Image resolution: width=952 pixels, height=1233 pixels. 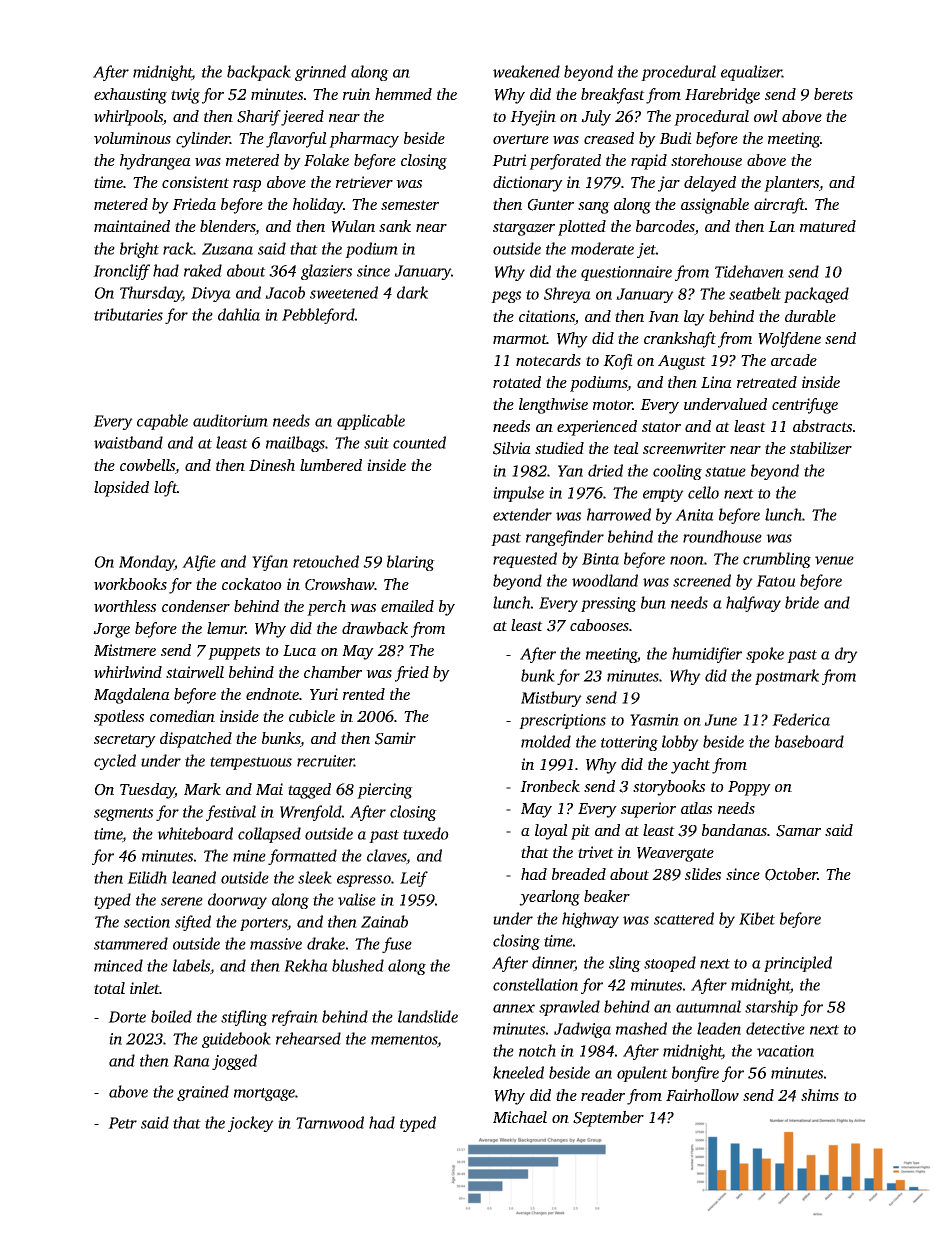 I want to click on principled, so click(x=798, y=964).
